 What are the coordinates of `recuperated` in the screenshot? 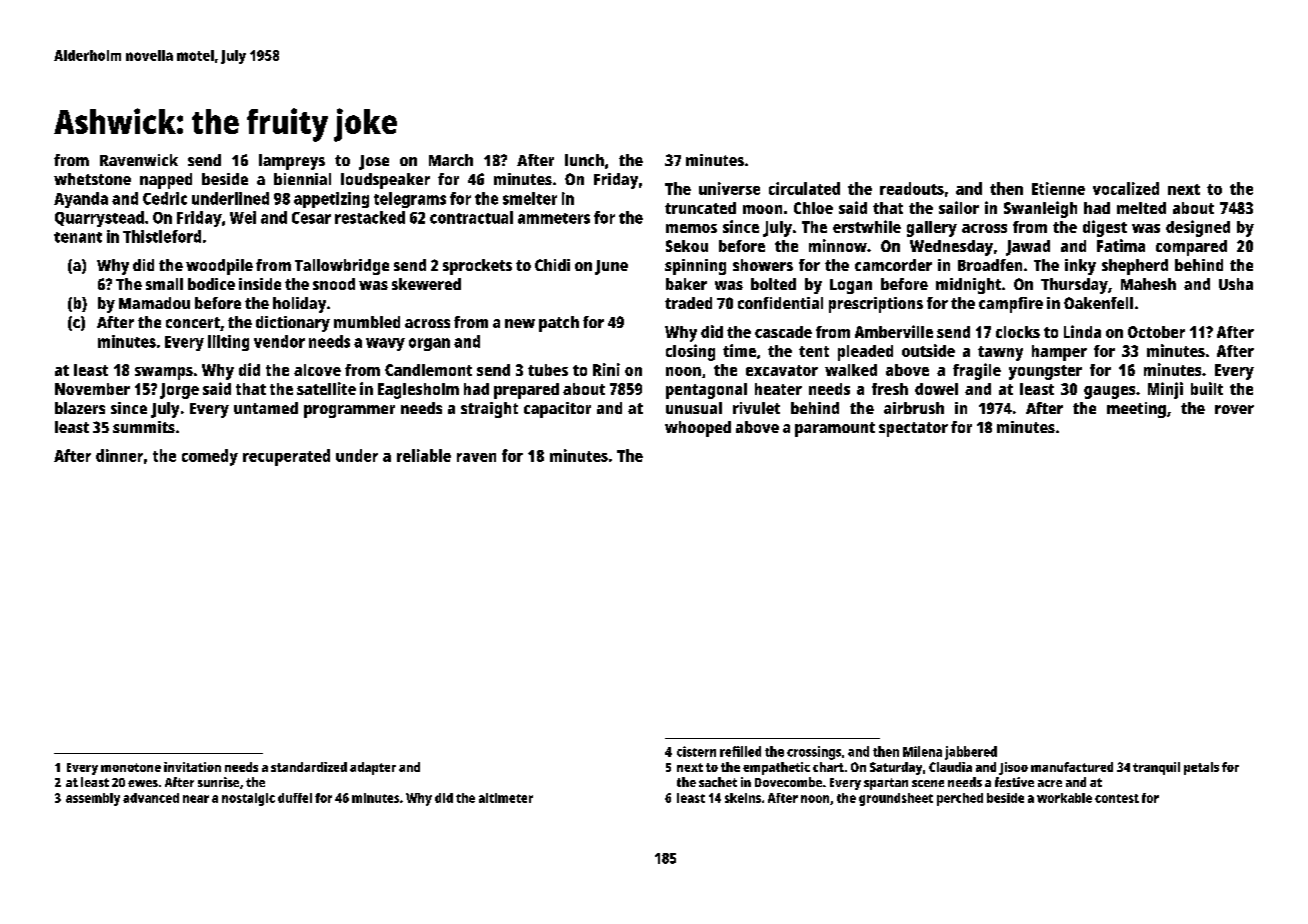 It's located at (286, 457).
